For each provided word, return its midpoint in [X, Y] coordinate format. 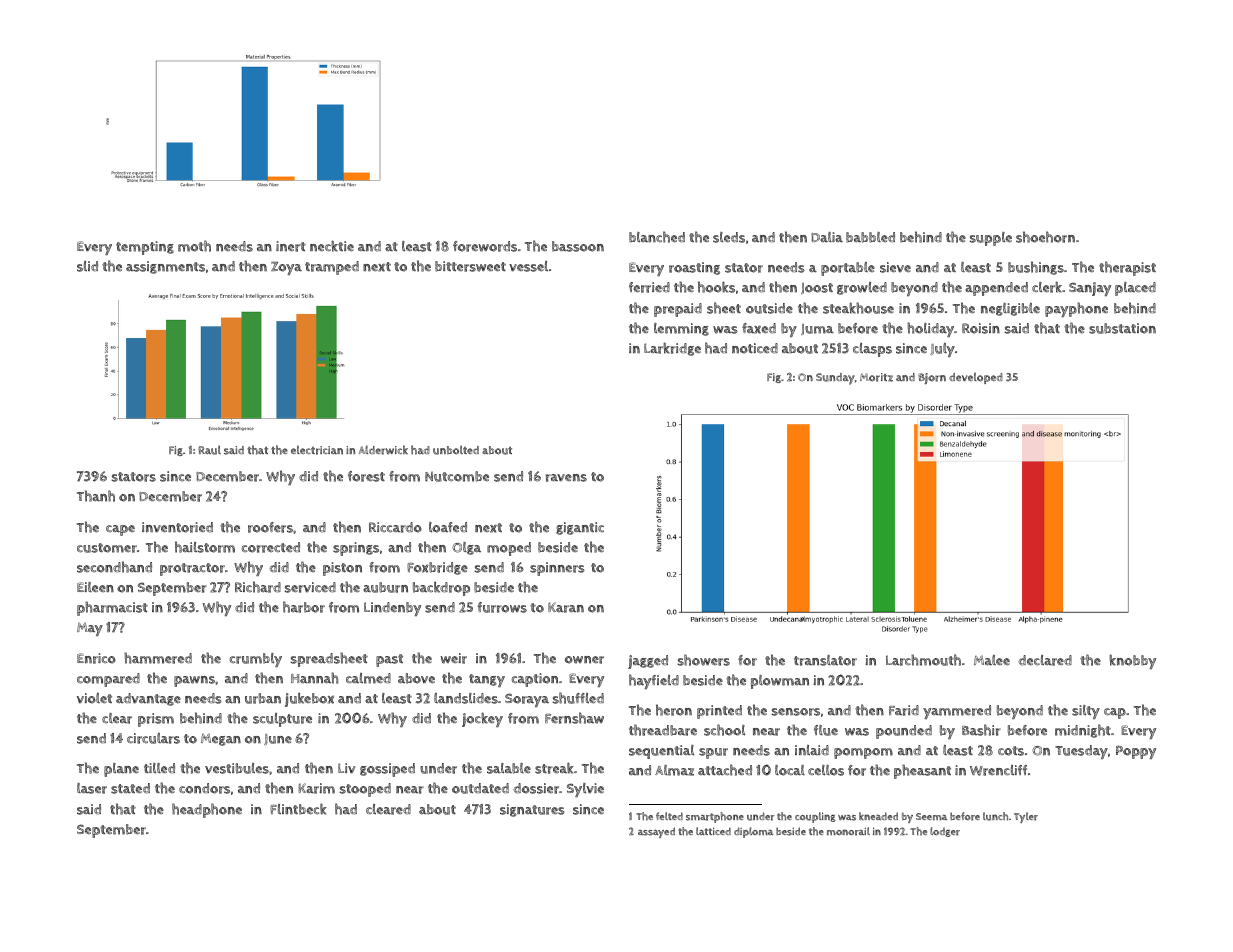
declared [1045, 660]
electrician [317, 450]
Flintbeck [298, 809]
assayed [656, 832]
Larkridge [672, 349]
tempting [145, 248]
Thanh [96, 496]
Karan [566, 607]
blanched [657, 237]
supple [991, 239]
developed [976, 378]
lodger [945, 832]
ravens [566, 478]
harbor [304, 607]
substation [1122, 328]
